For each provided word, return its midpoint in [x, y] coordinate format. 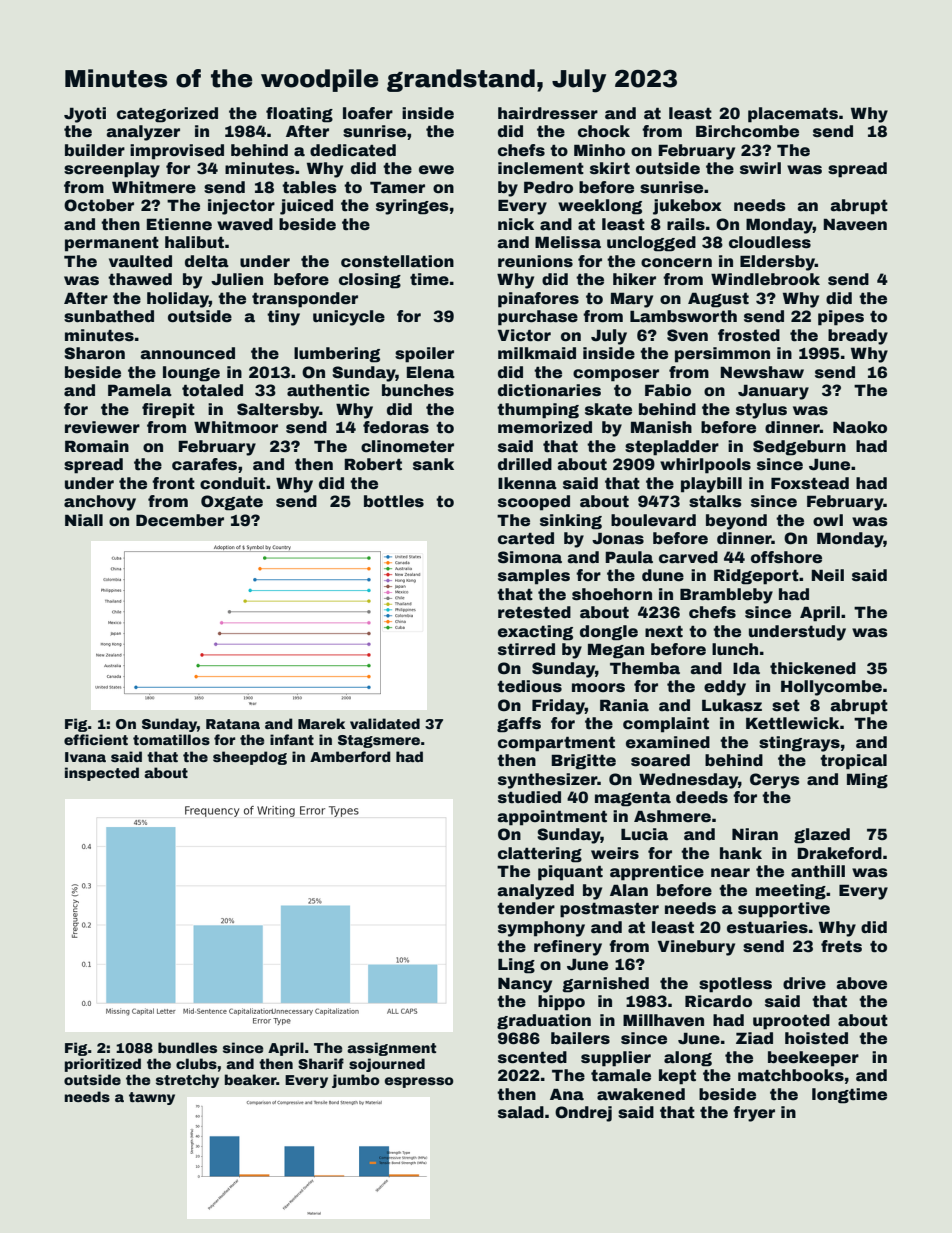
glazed [822, 836]
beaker [251, 1079]
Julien [237, 279]
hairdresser [548, 113]
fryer [754, 1114]
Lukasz [732, 705]
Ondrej [583, 1114]
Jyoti [85, 115]
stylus [761, 411]
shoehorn [612, 594]
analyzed [535, 892]
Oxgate [232, 503]
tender [526, 908]
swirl [760, 168]
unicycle [349, 318]
